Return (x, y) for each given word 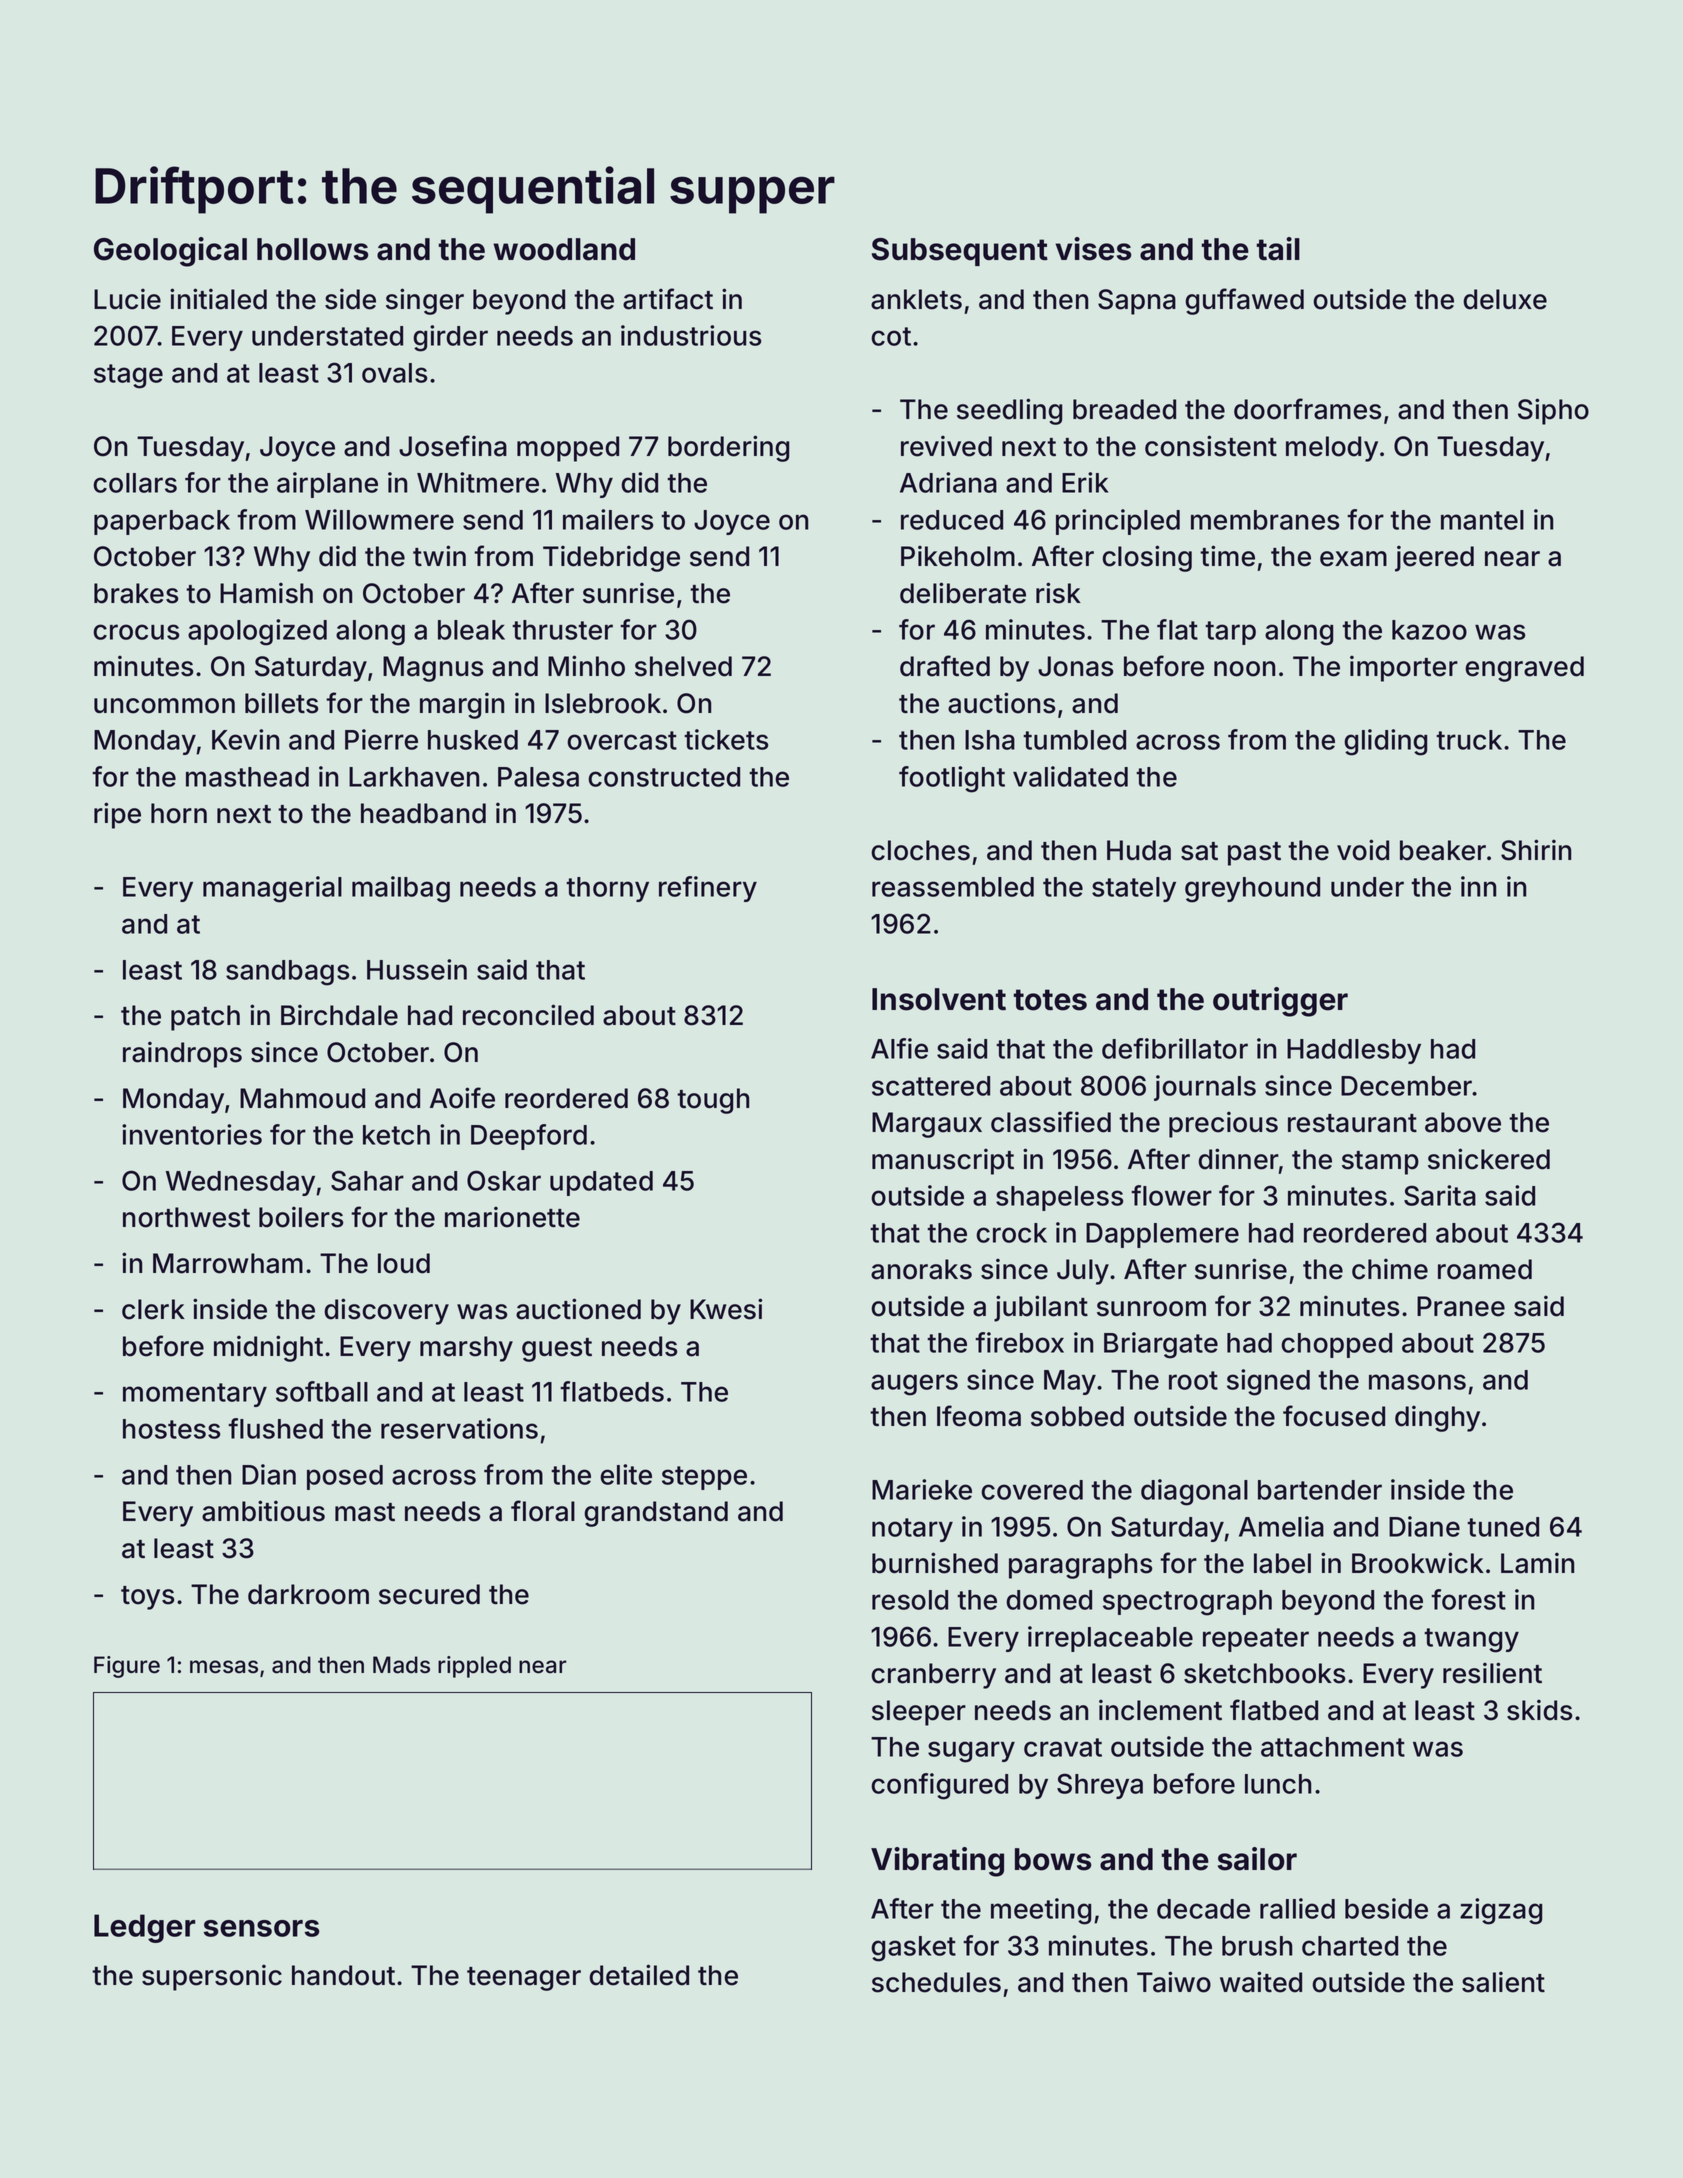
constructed (664, 777)
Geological (170, 252)
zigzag (1501, 1911)
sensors (261, 1928)
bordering (728, 448)
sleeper (919, 1713)
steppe (704, 1478)
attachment (1333, 1747)
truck (1469, 740)
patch (205, 1018)
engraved (1524, 669)
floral (543, 1511)
